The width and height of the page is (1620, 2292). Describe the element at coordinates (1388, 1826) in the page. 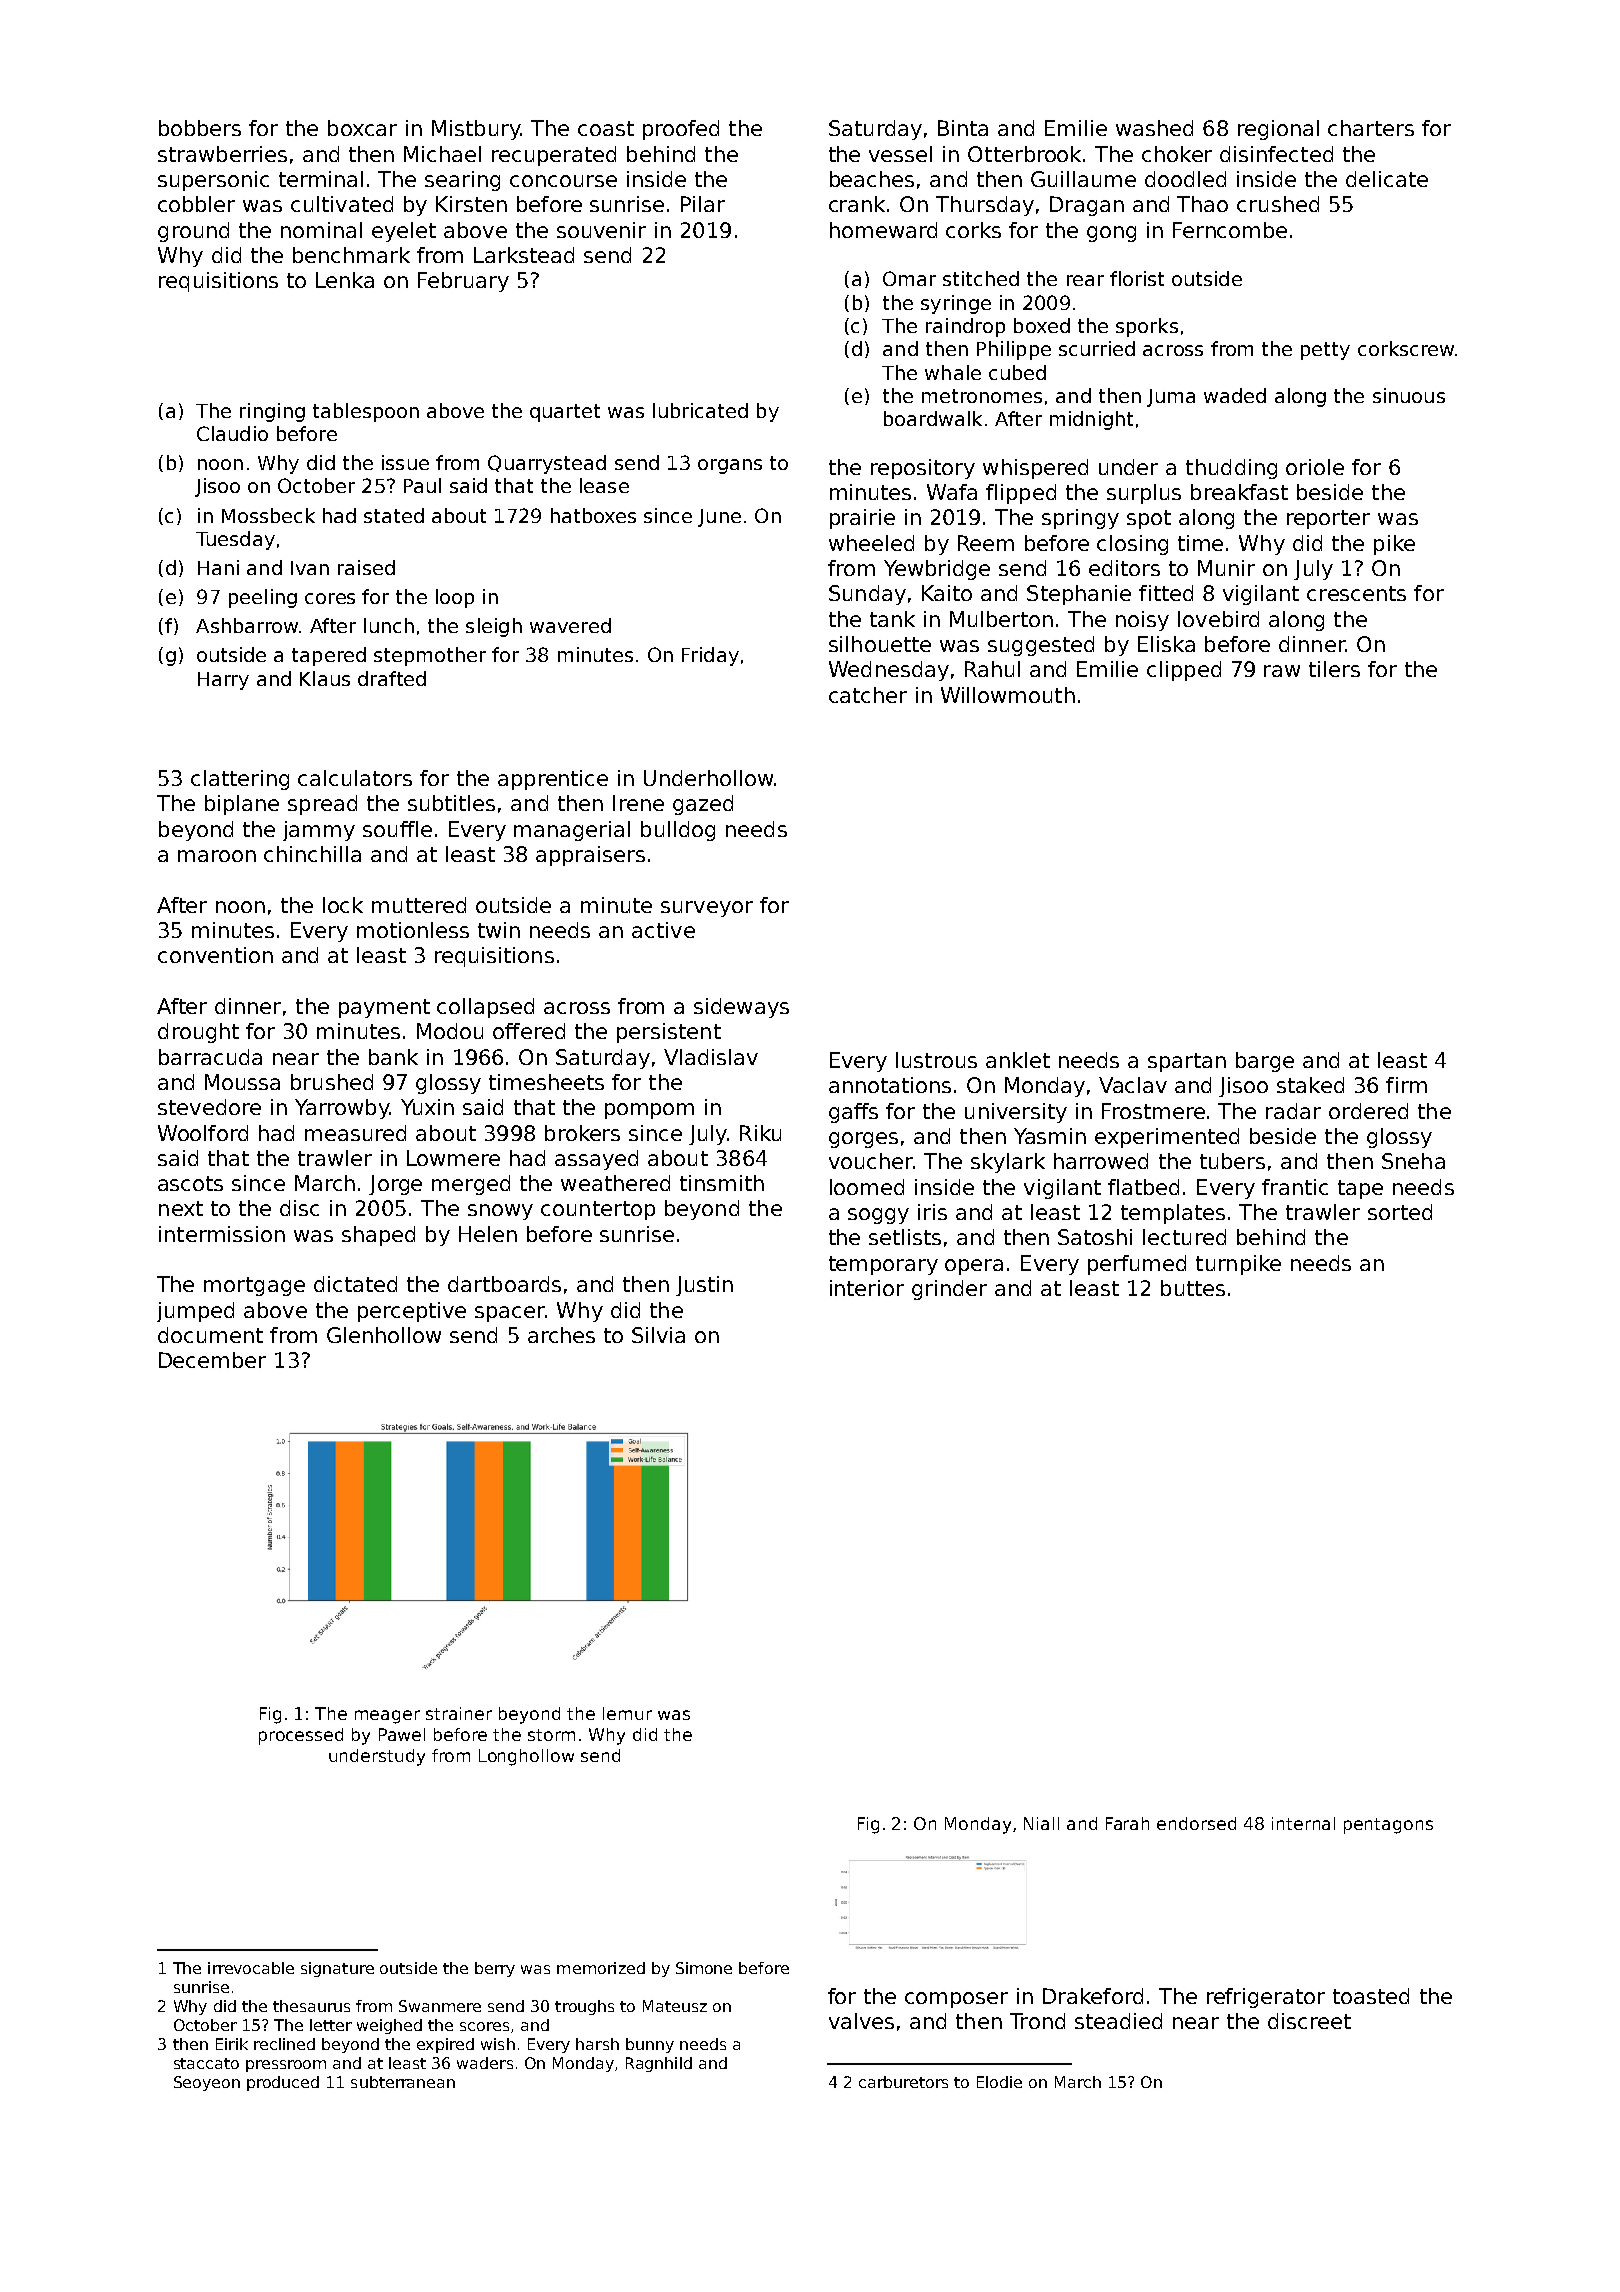

I see `pentagons` at that location.
